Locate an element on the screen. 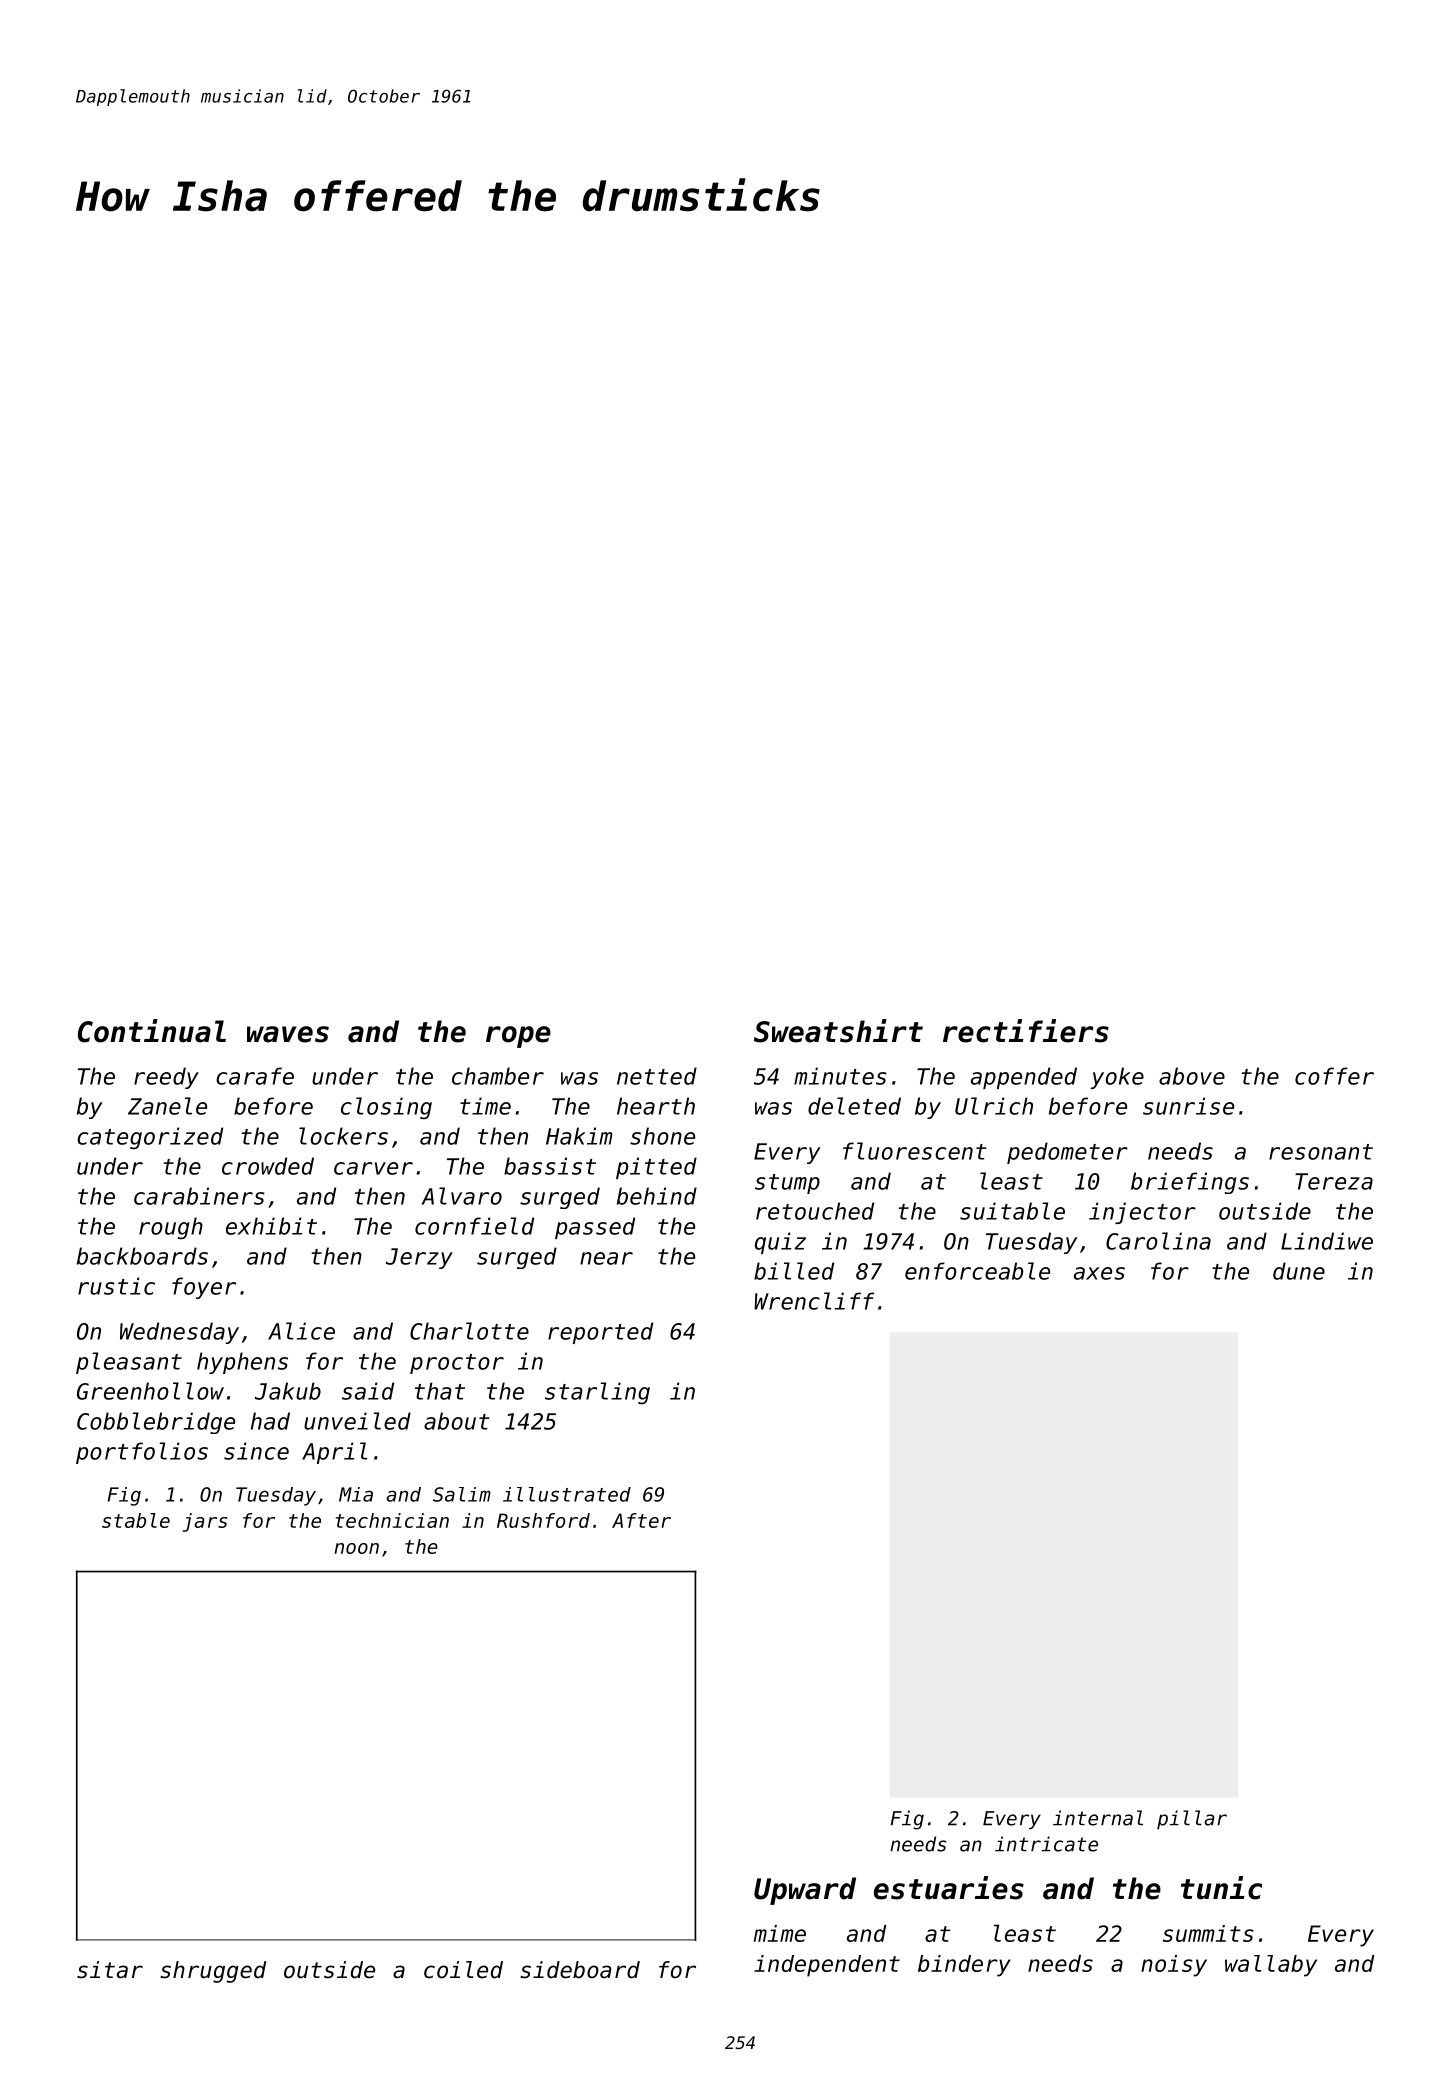 This screenshot has height=2100, width=1450. stable is located at coordinates (136, 1520).
